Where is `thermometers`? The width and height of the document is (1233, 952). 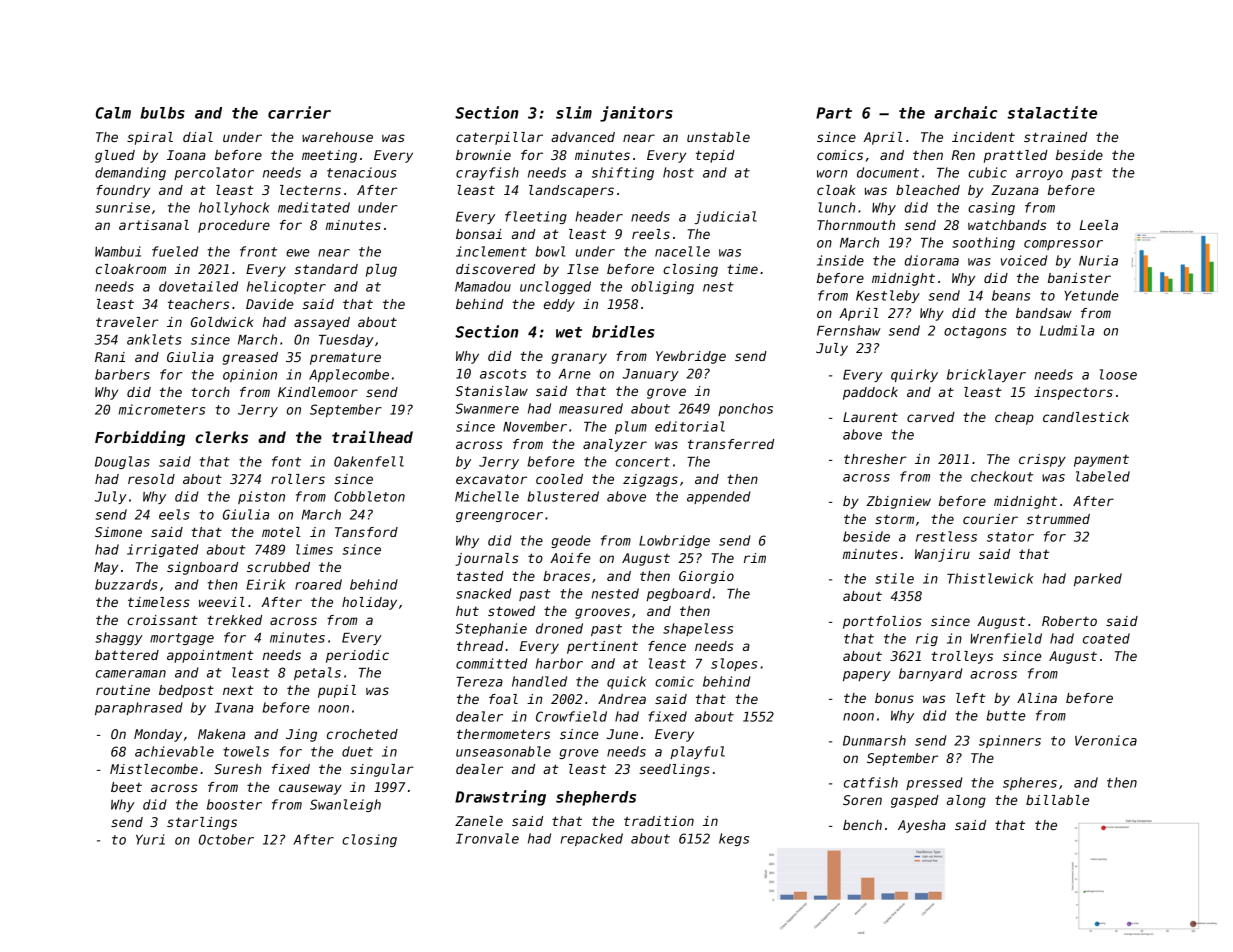
thermometers is located at coordinates (503, 734).
